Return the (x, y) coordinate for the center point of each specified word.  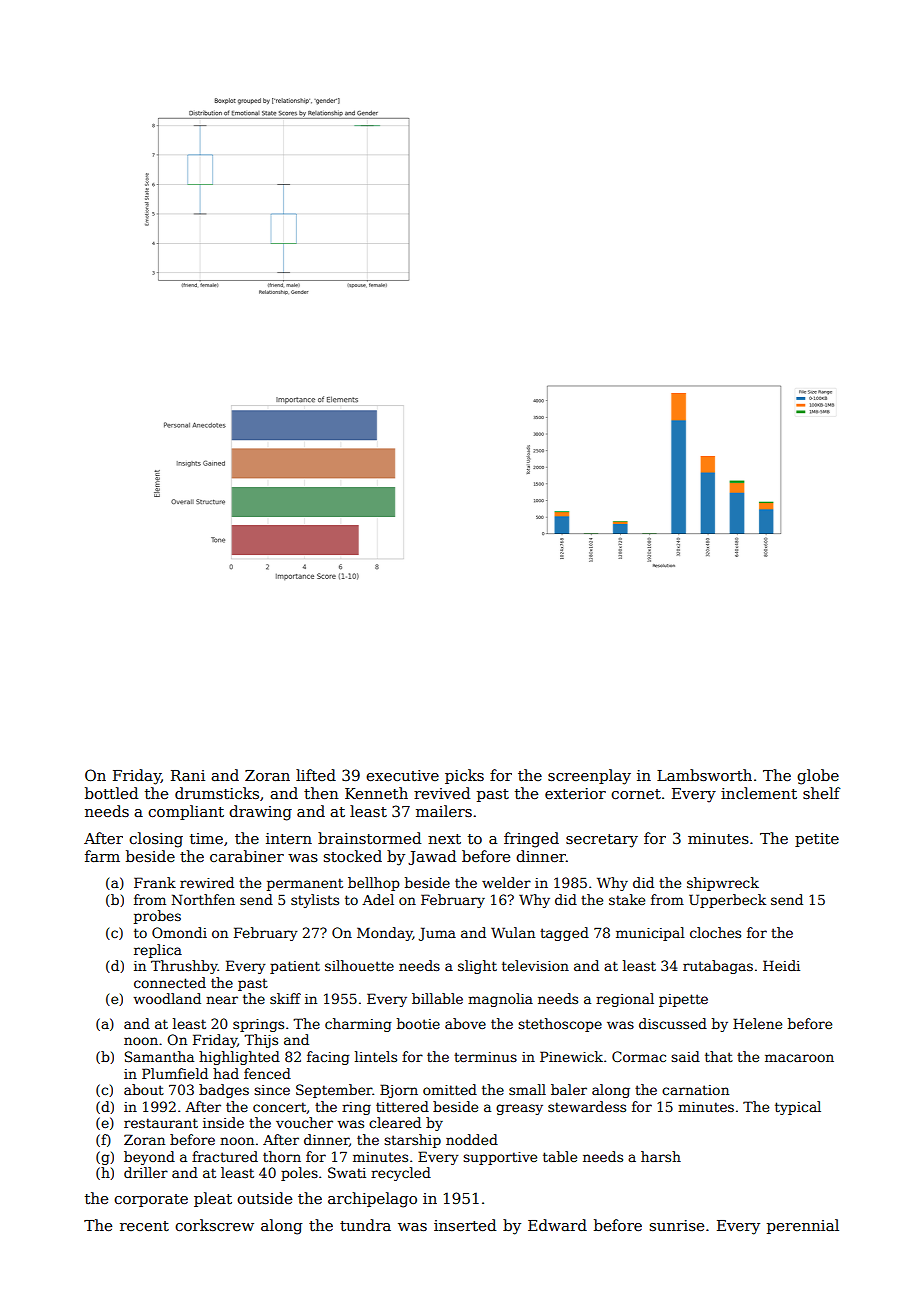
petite (817, 840)
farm (102, 856)
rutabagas (718, 967)
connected (170, 982)
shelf (822, 793)
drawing (260, 813)
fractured (225, 1156)
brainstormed (369, 838)
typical (798, 1108)
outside (264, 1198)
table (560, 1156)
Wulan (513, 932)
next (444, 839)
